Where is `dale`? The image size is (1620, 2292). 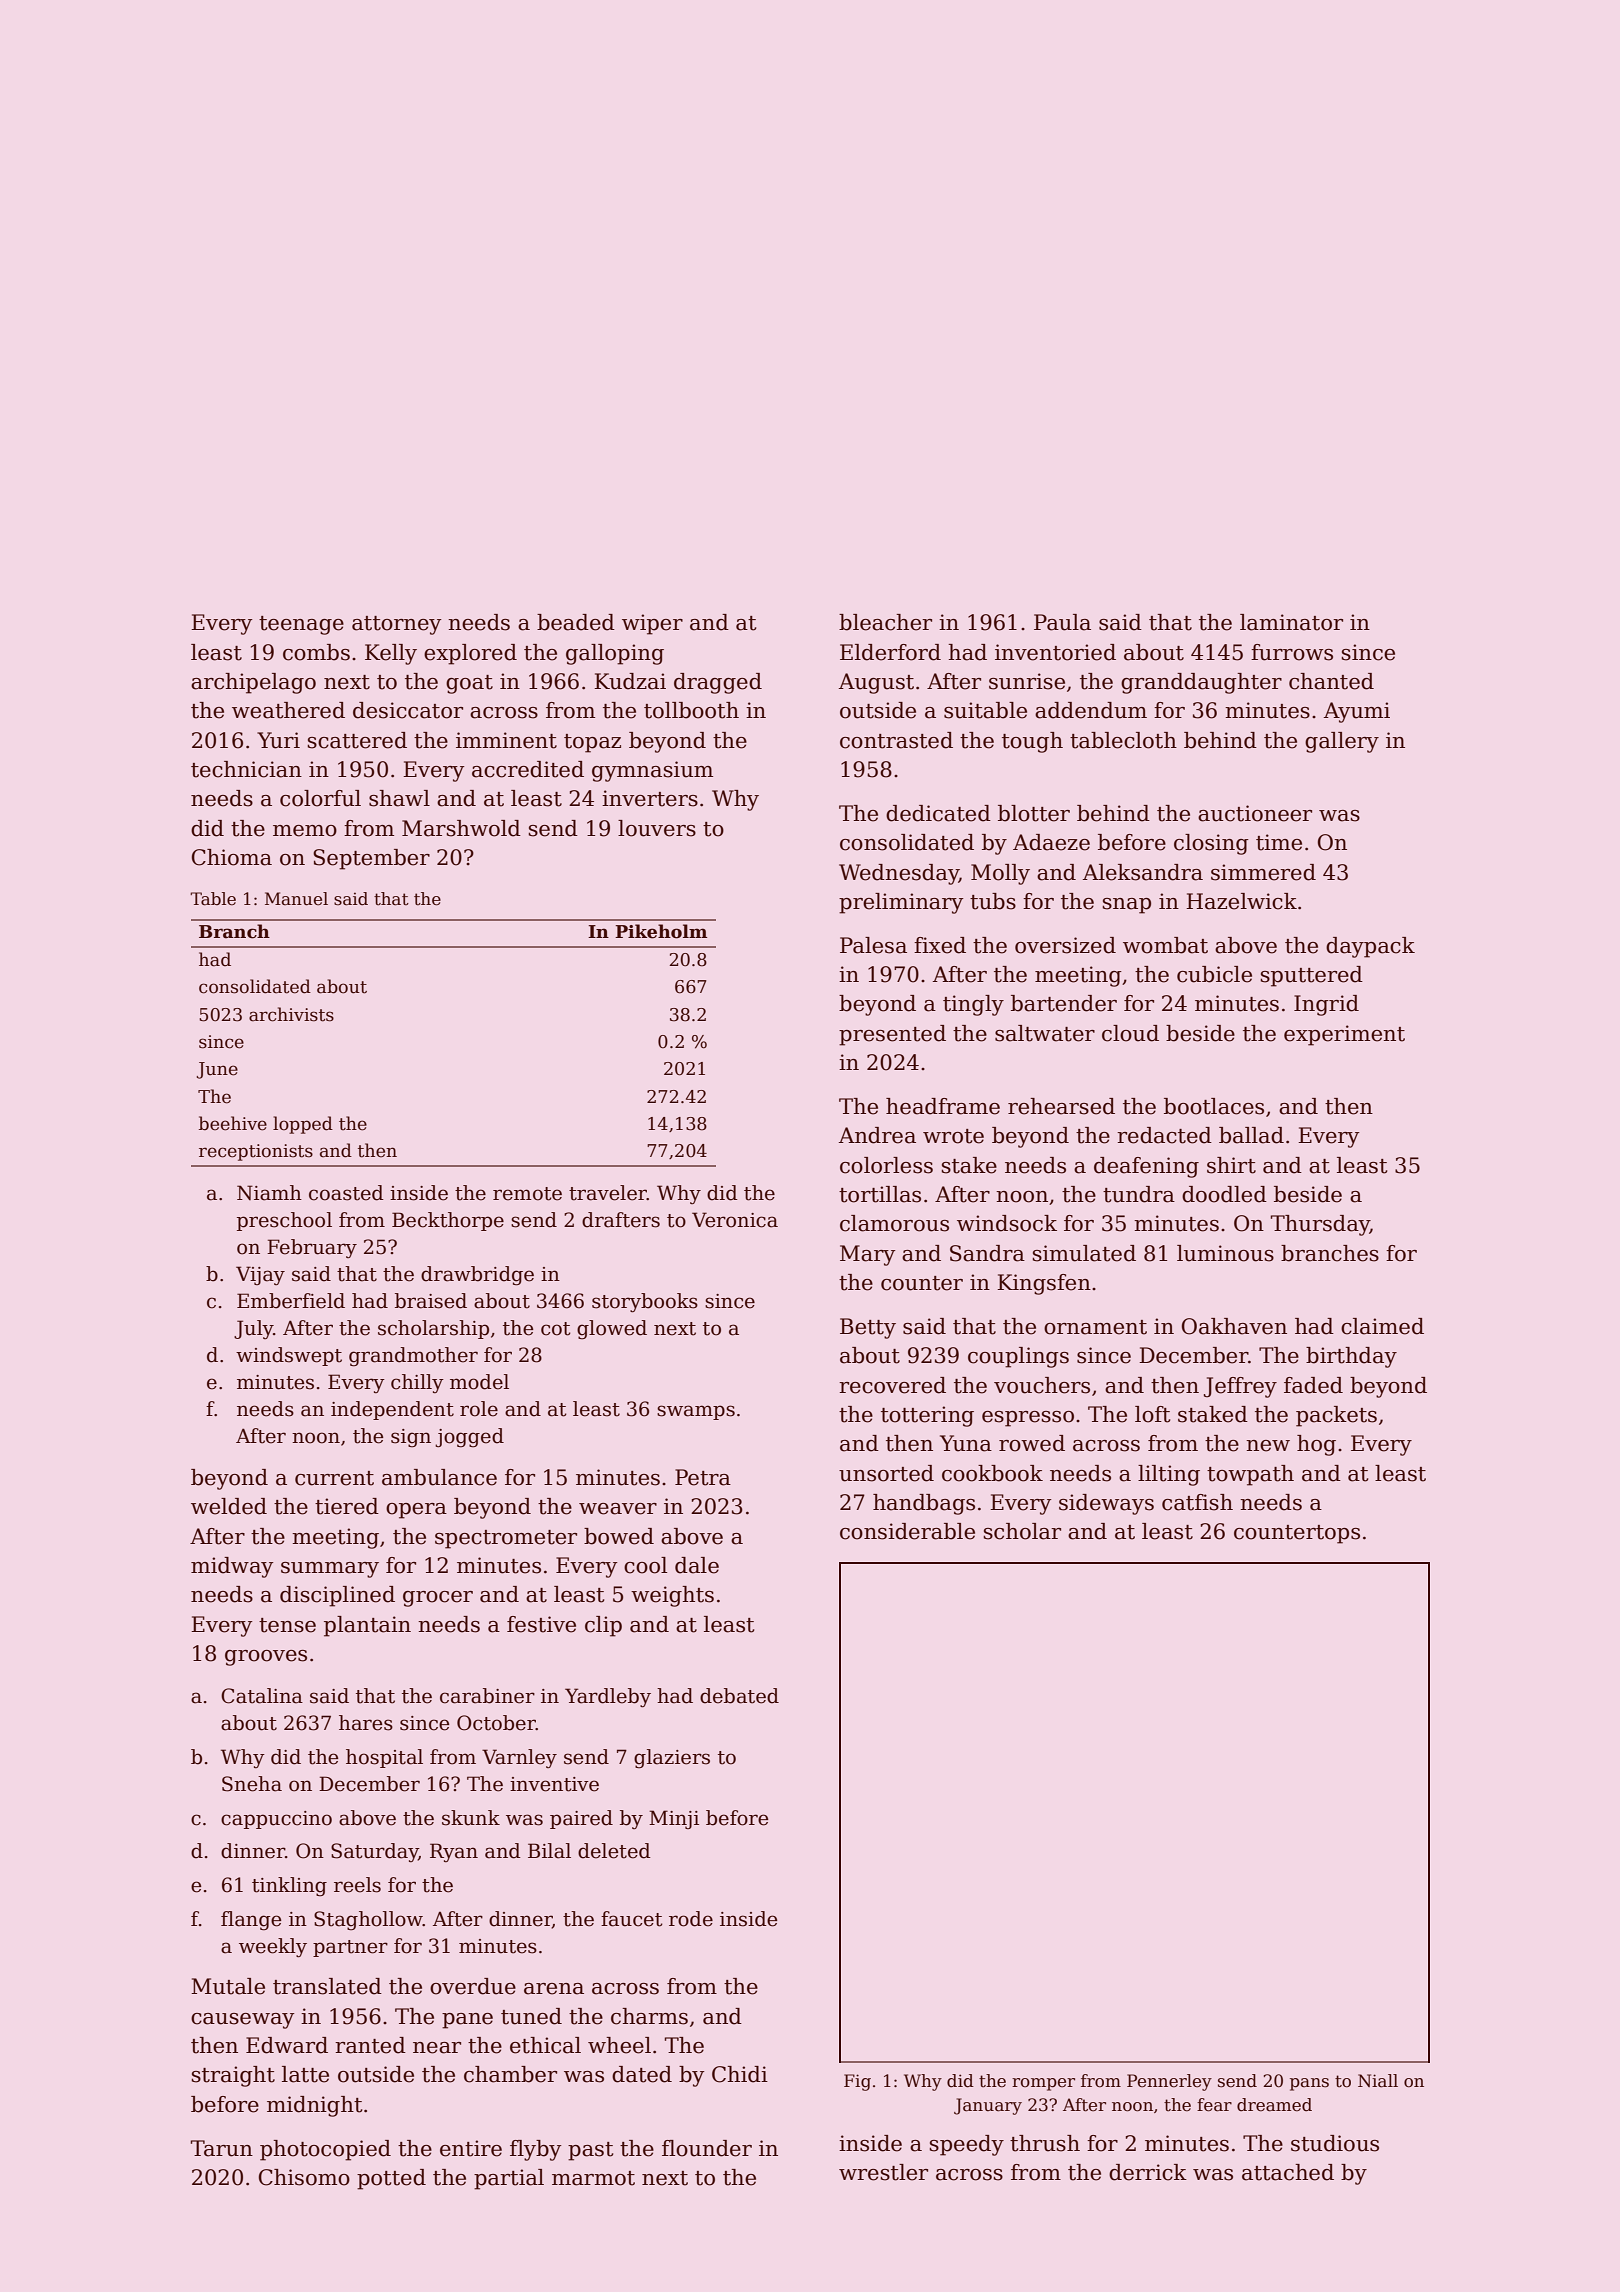 dale is located at coordinates (697, 1565).
